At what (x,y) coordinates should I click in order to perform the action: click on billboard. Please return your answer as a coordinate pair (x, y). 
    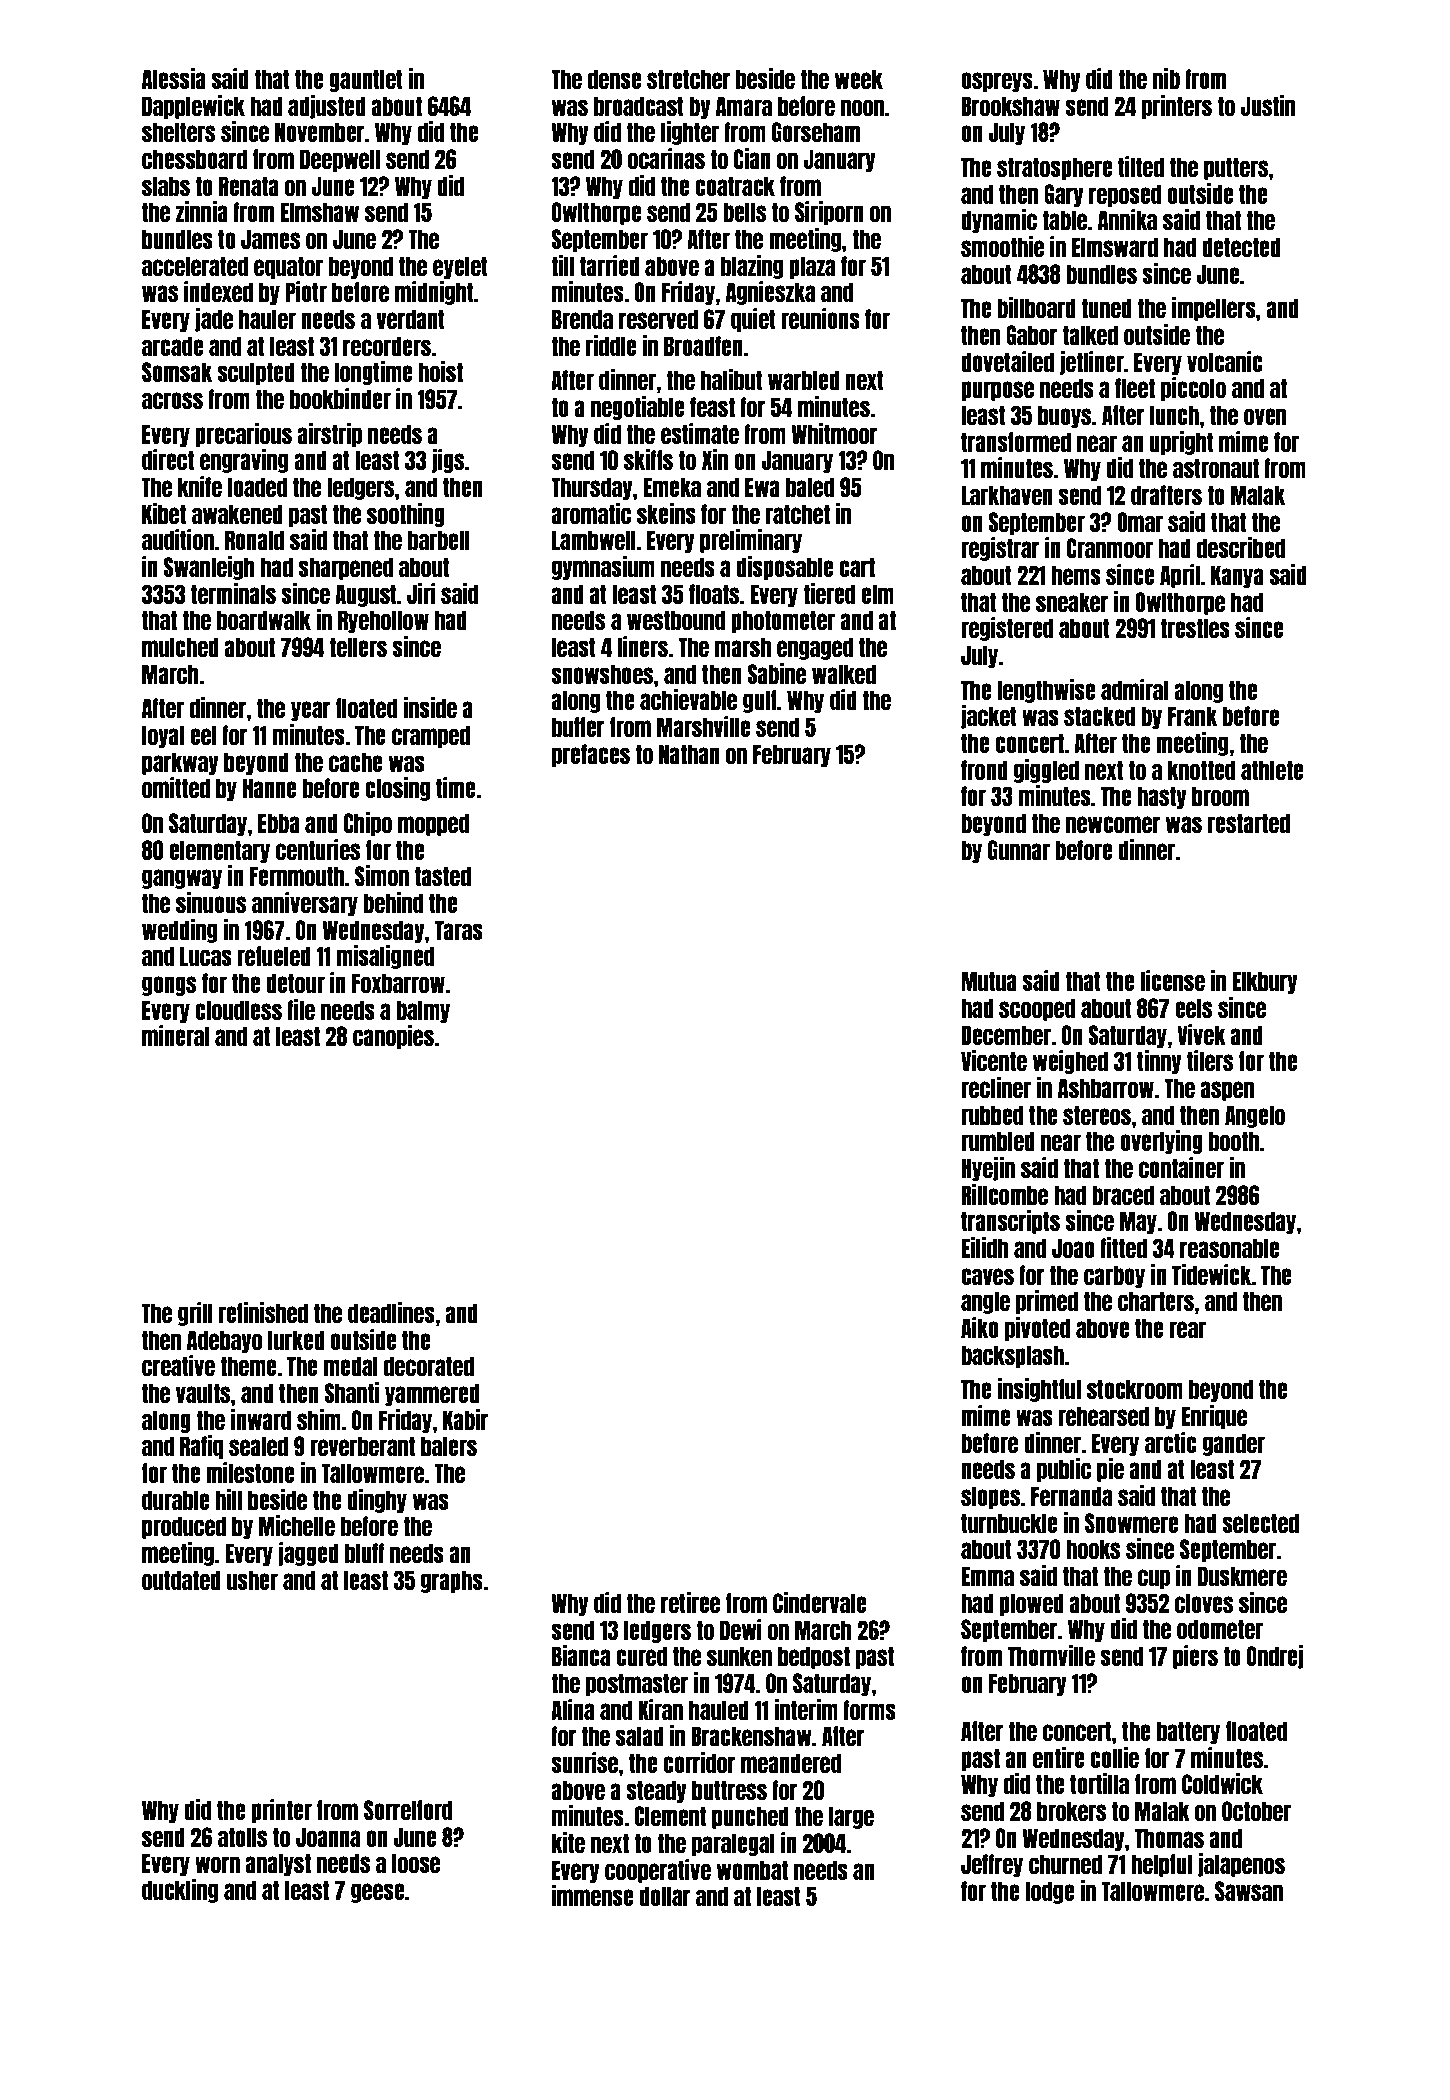
    Looking at the image, I should click on (1036, 307).
